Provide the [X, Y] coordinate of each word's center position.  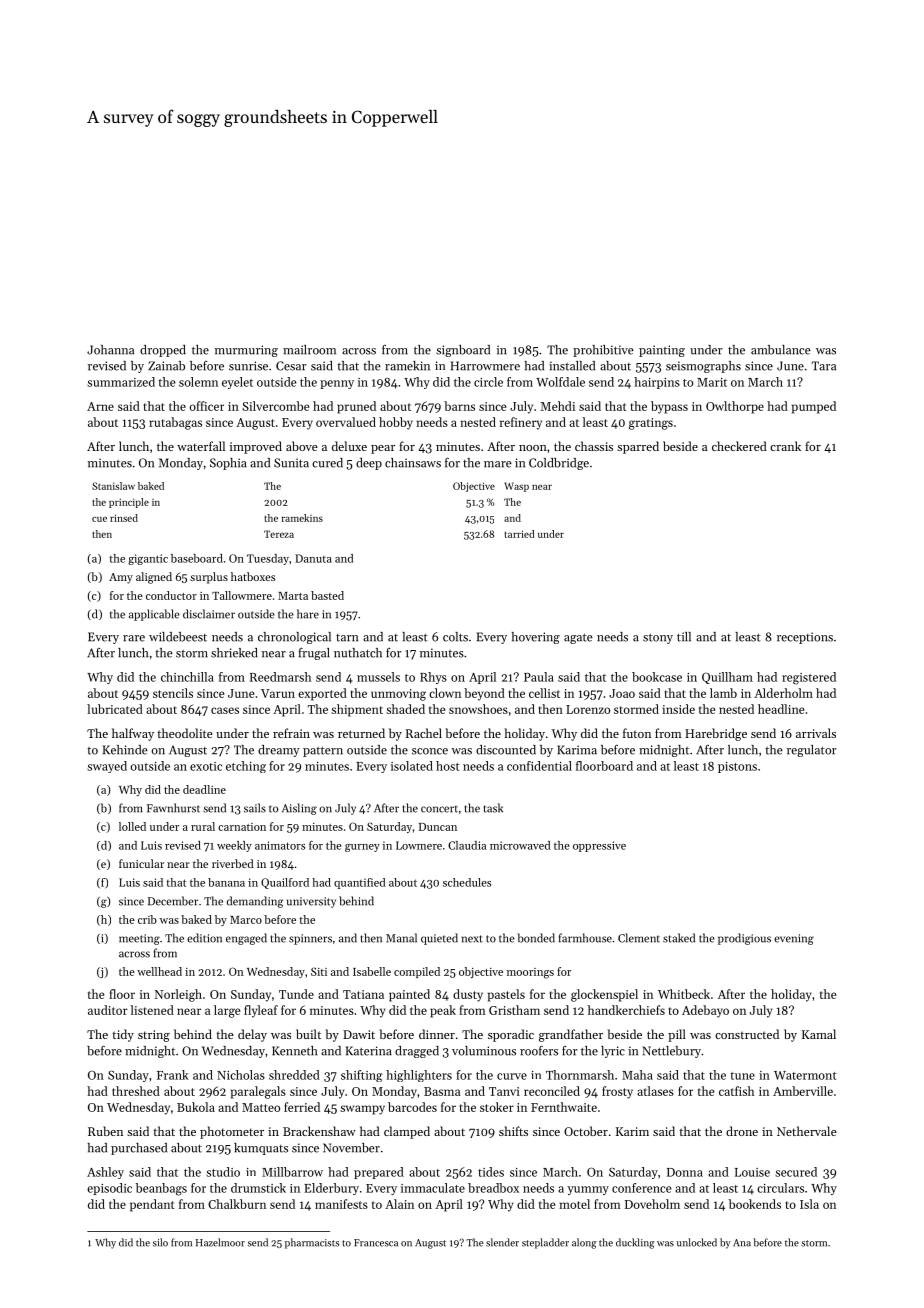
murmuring [246, 351]
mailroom [309, 350]
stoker [497, 1107]
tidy [123, 1035]
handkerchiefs [626, 1010]
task [493, 808]
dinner [437, 1034]
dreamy [279, 751]
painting [662, 351]
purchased [139, 1149]
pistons [737, 767]
